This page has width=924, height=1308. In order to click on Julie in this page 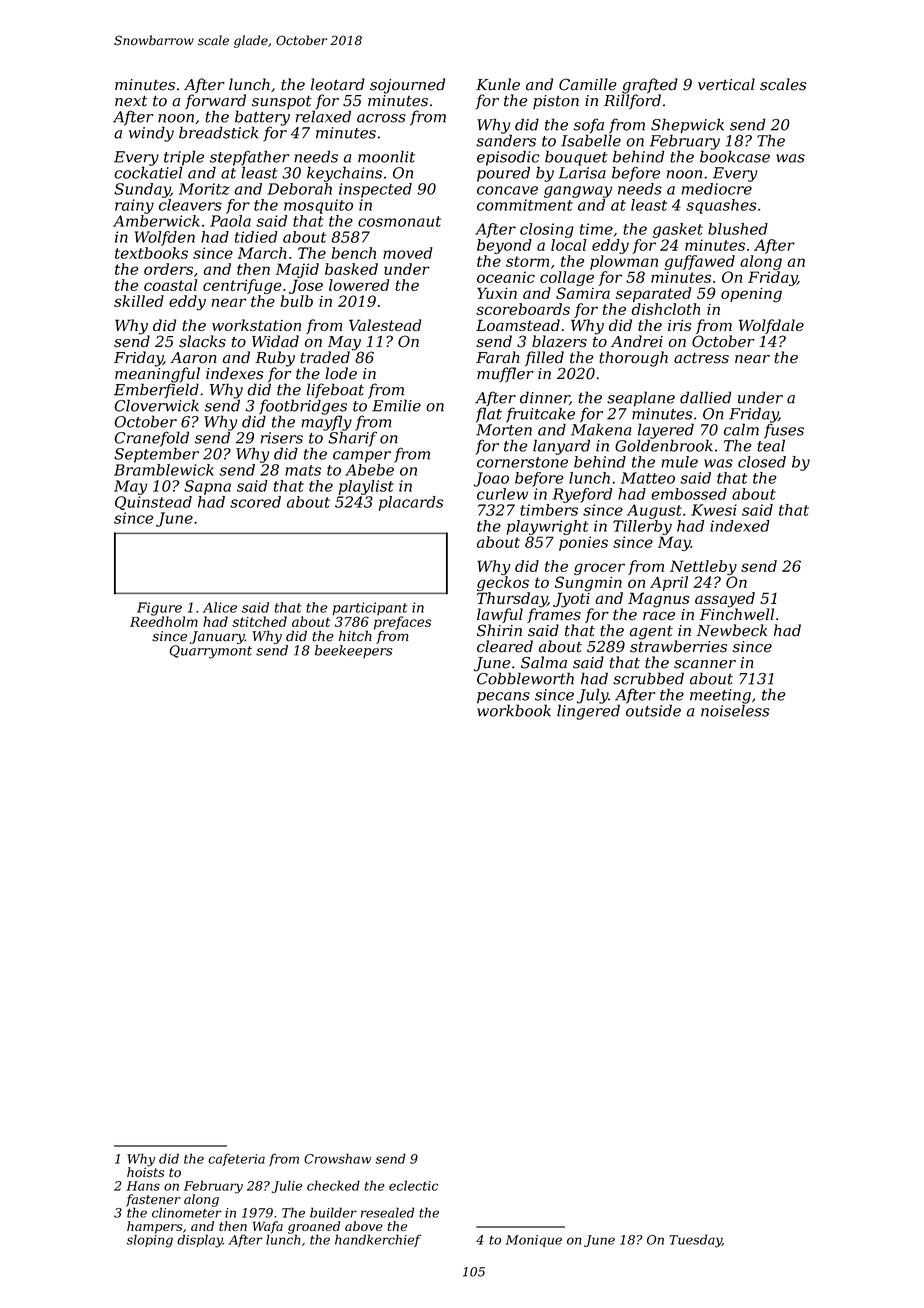, I will do `click(287, 1186)`.
